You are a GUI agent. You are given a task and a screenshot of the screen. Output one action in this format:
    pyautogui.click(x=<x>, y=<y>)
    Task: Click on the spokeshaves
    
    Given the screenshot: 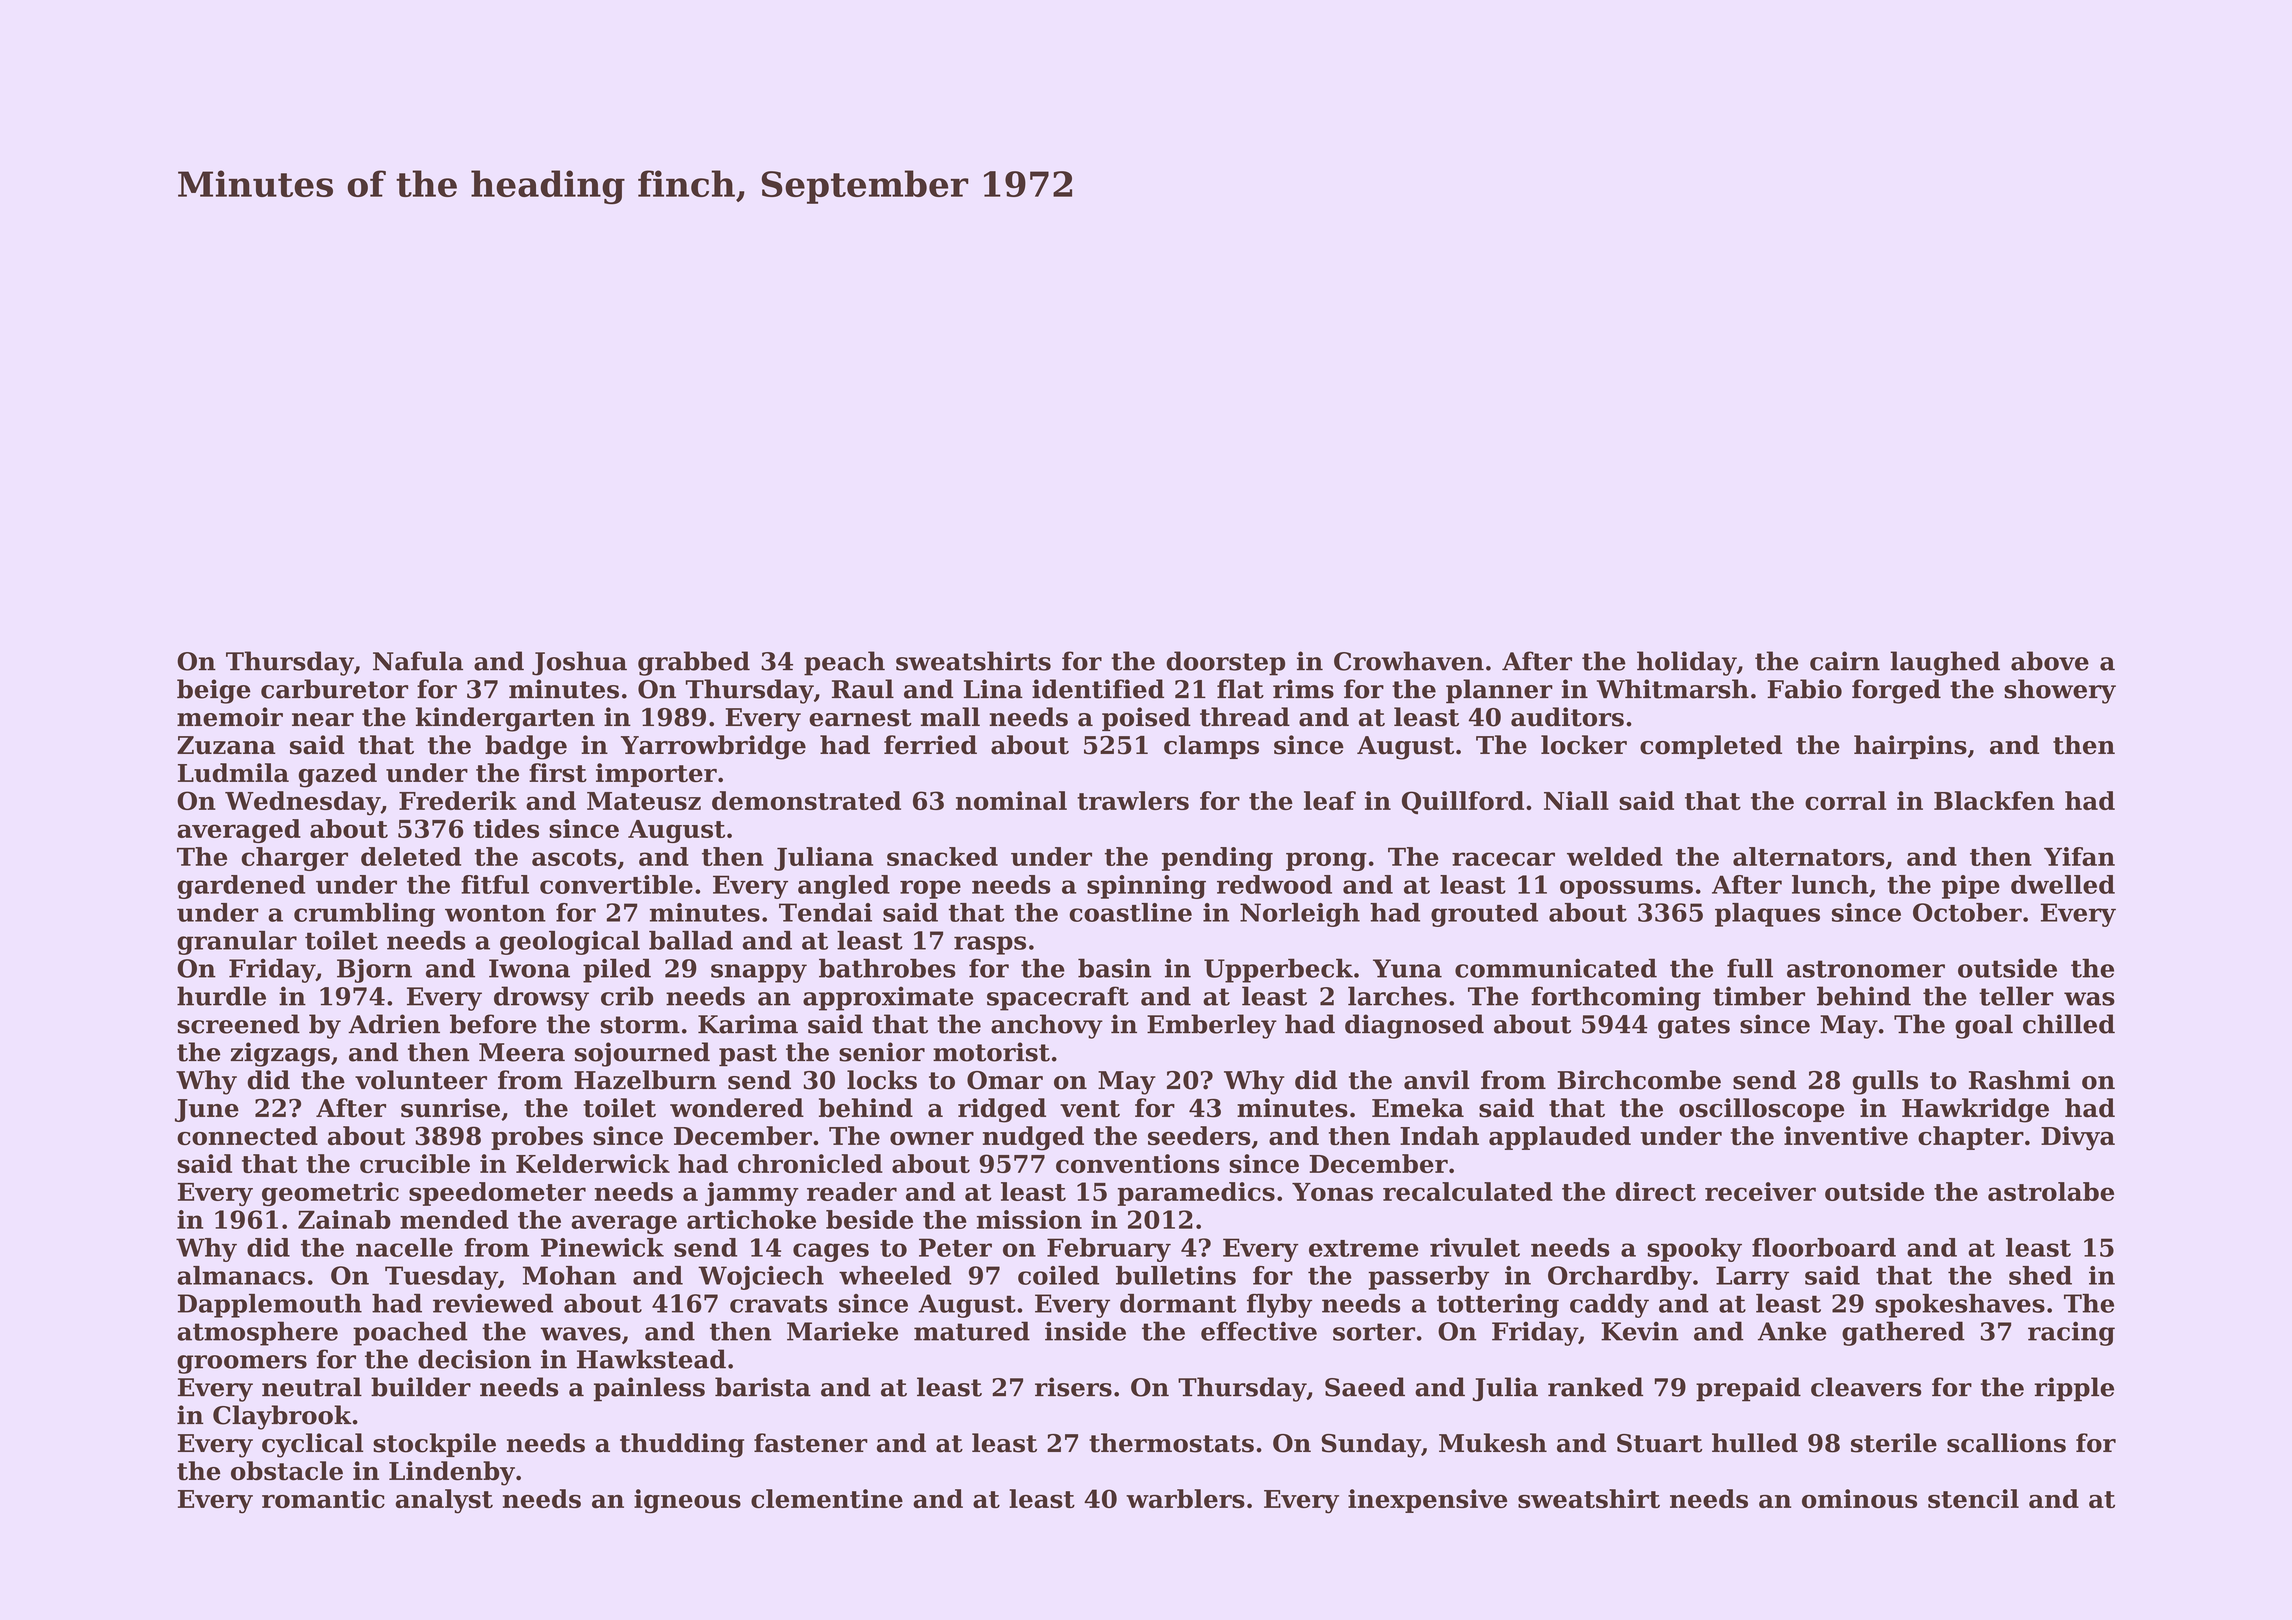 What is the action you would take?
    pyautogui.click(x=1960, y=1306)
